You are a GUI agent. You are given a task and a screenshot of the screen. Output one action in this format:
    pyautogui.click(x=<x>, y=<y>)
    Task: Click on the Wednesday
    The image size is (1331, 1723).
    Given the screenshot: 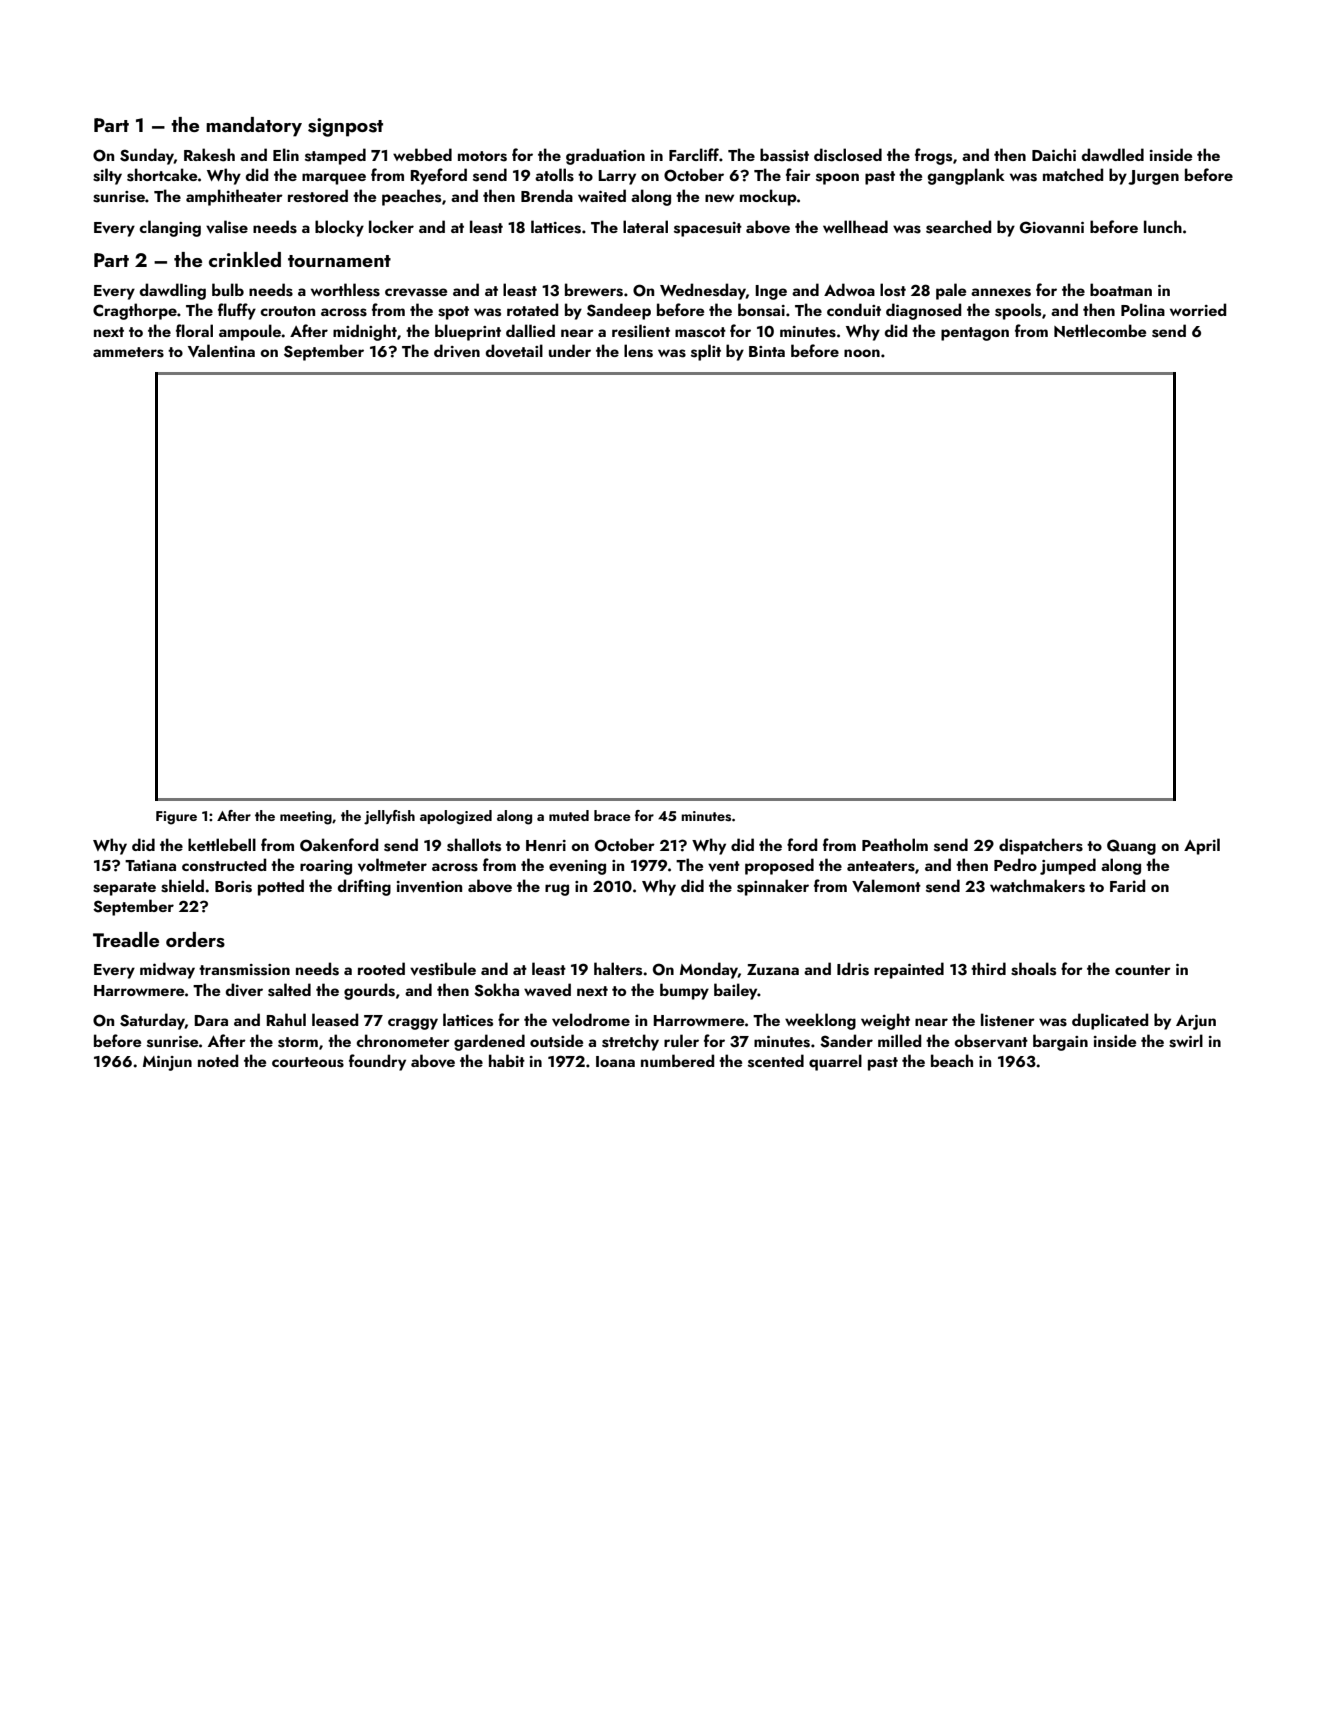 What is the action you would take?
    pyautogui.click(x=703, y=291)
